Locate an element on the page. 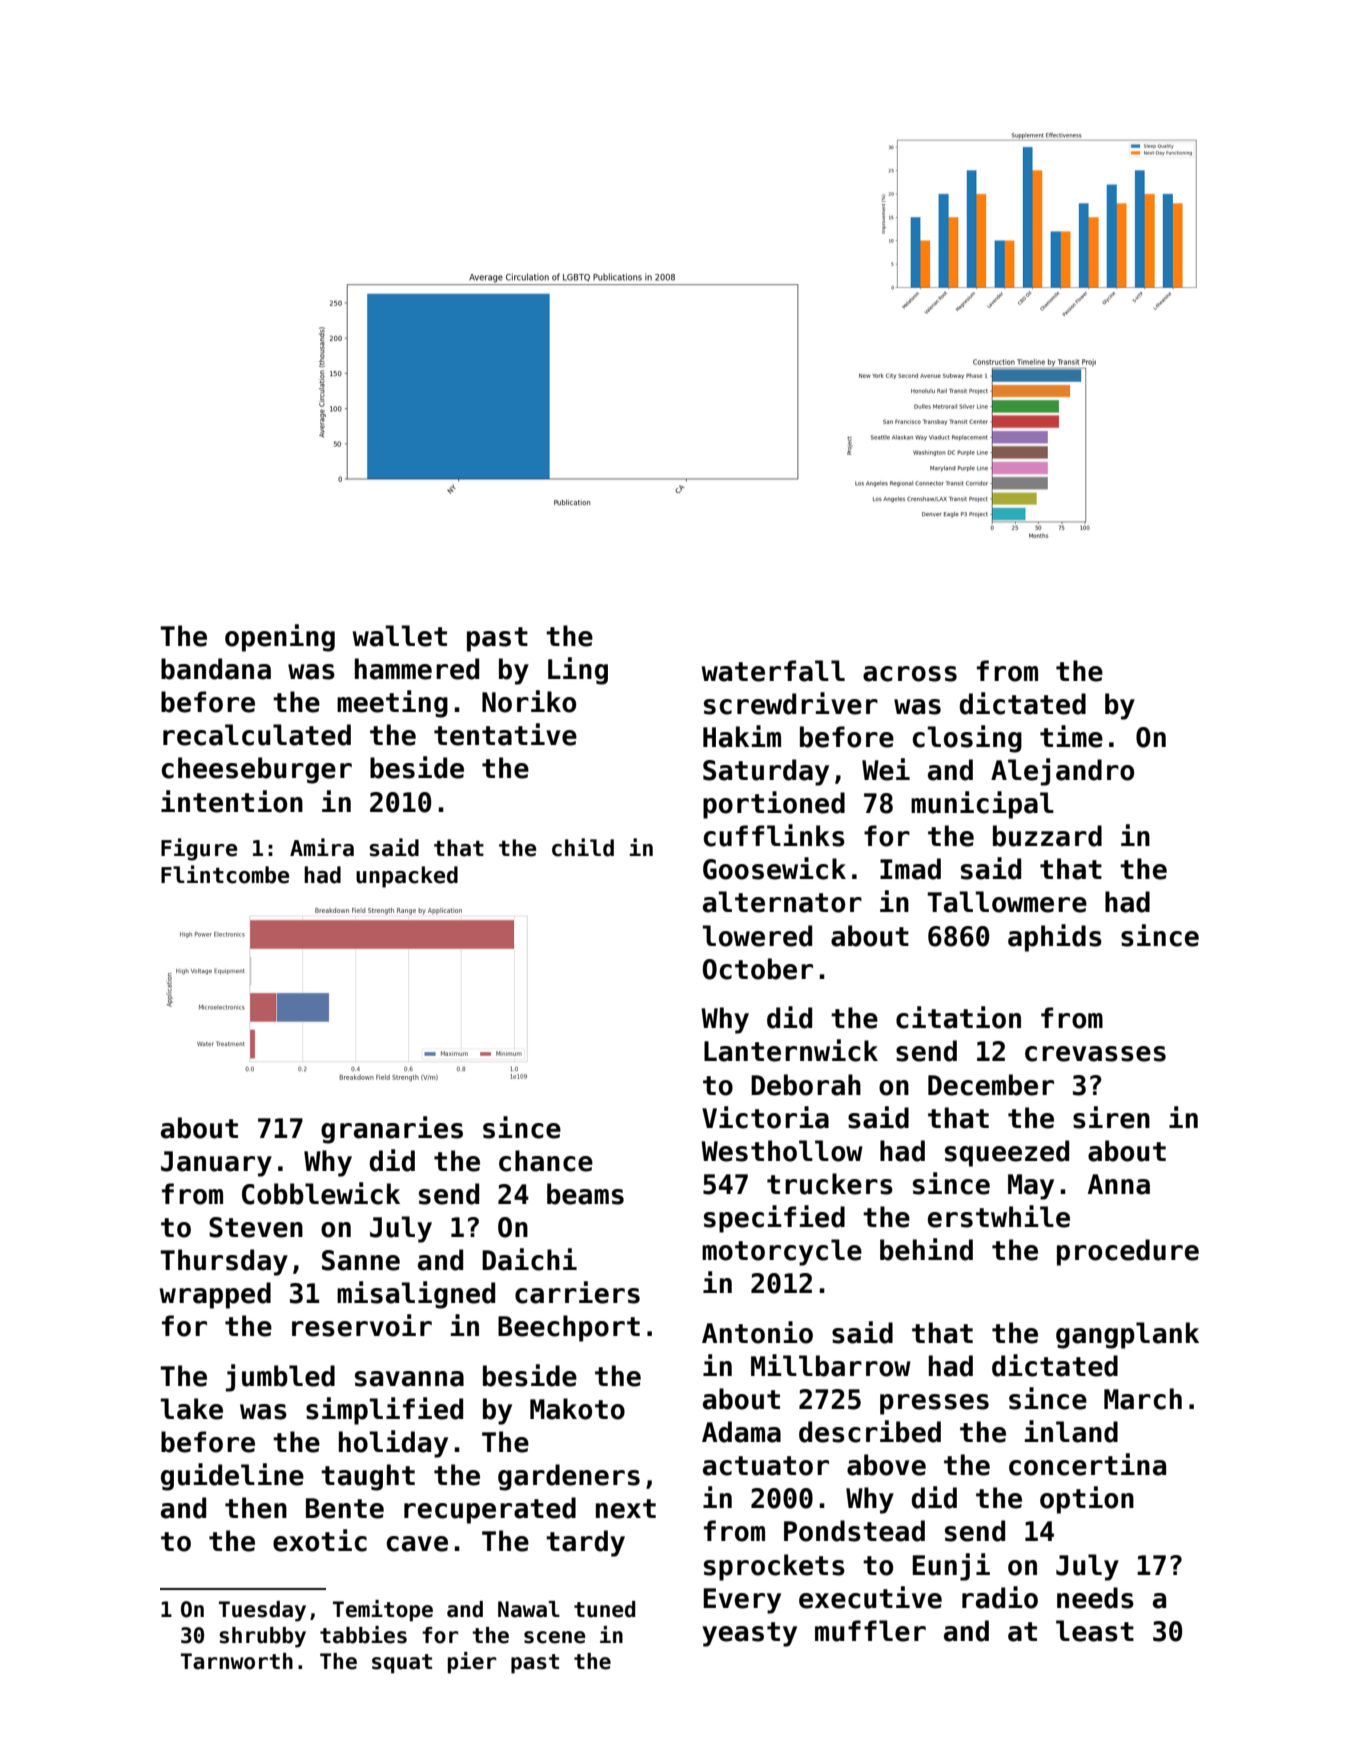 This image has width=1361, height=1762. jumbled is located at coordinates (280, 1378).
